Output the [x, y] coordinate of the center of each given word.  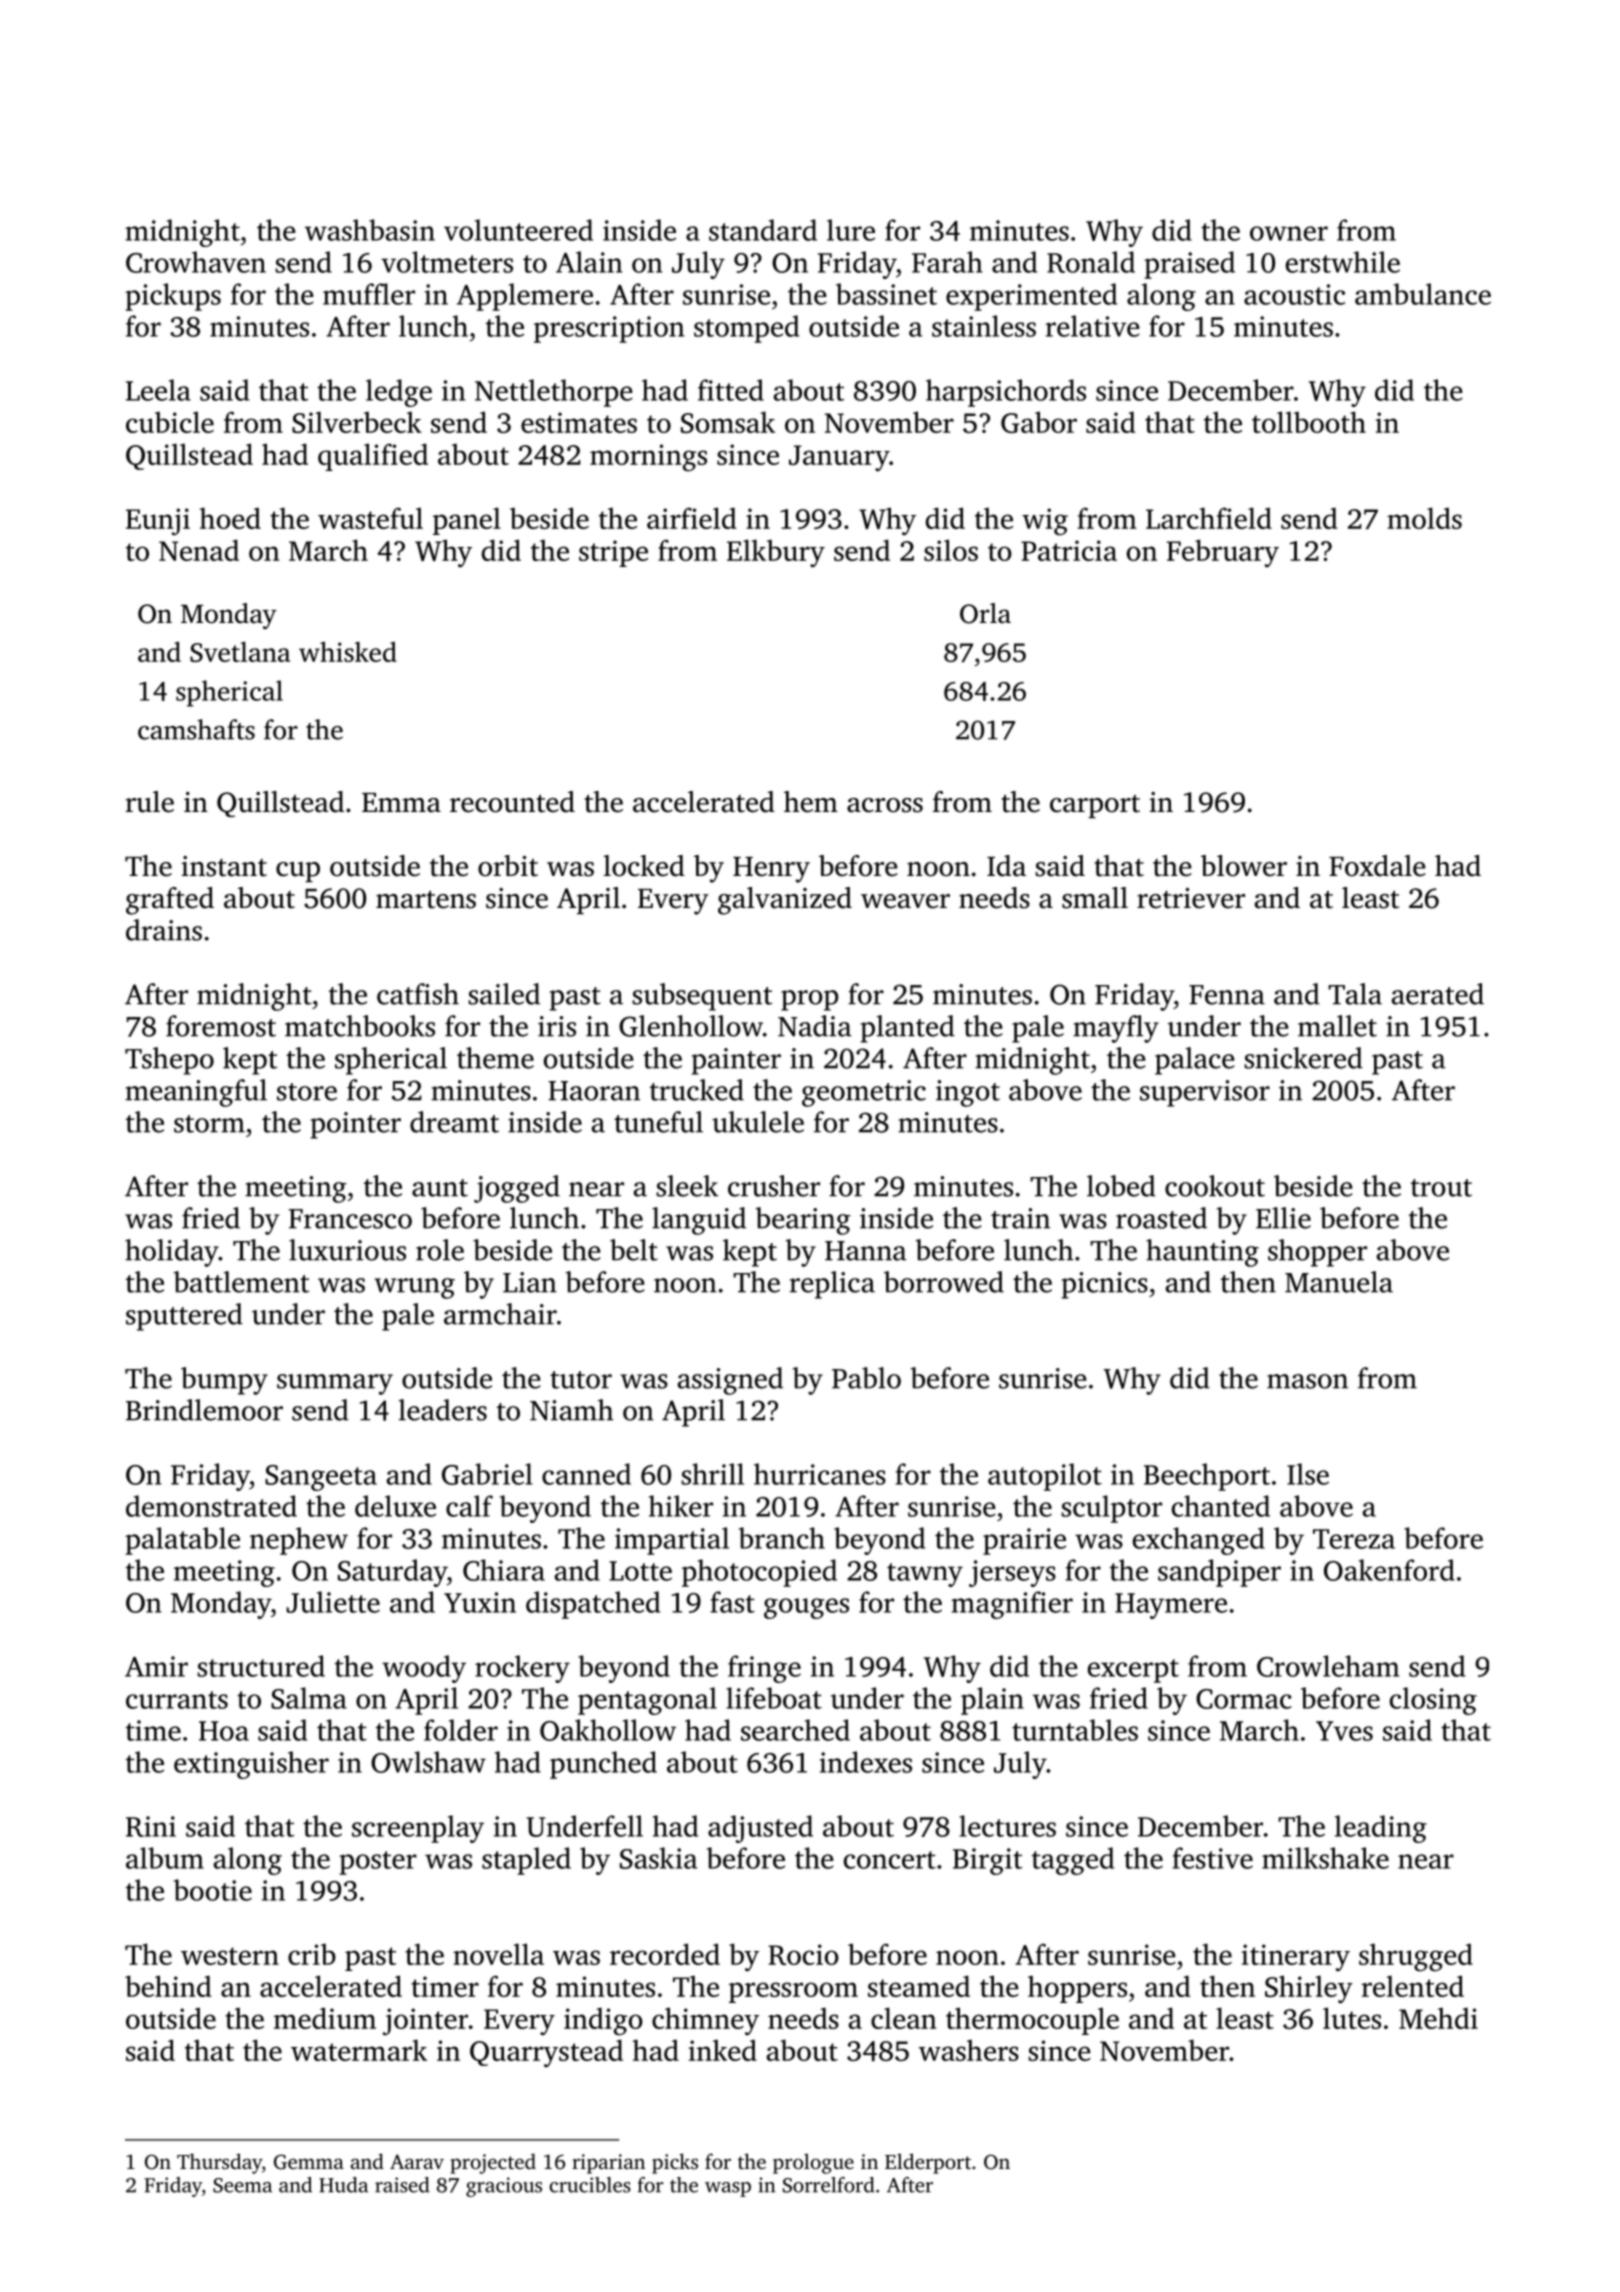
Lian [530, 1282]
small [1095, 898]
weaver [905, 901]
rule [149, 802]
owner [1289, 233]
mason [1307, 1381]
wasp [728, 2189]
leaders [443, 1410]
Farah [947, 262]
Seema [242, 2185]
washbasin [370, 230]
